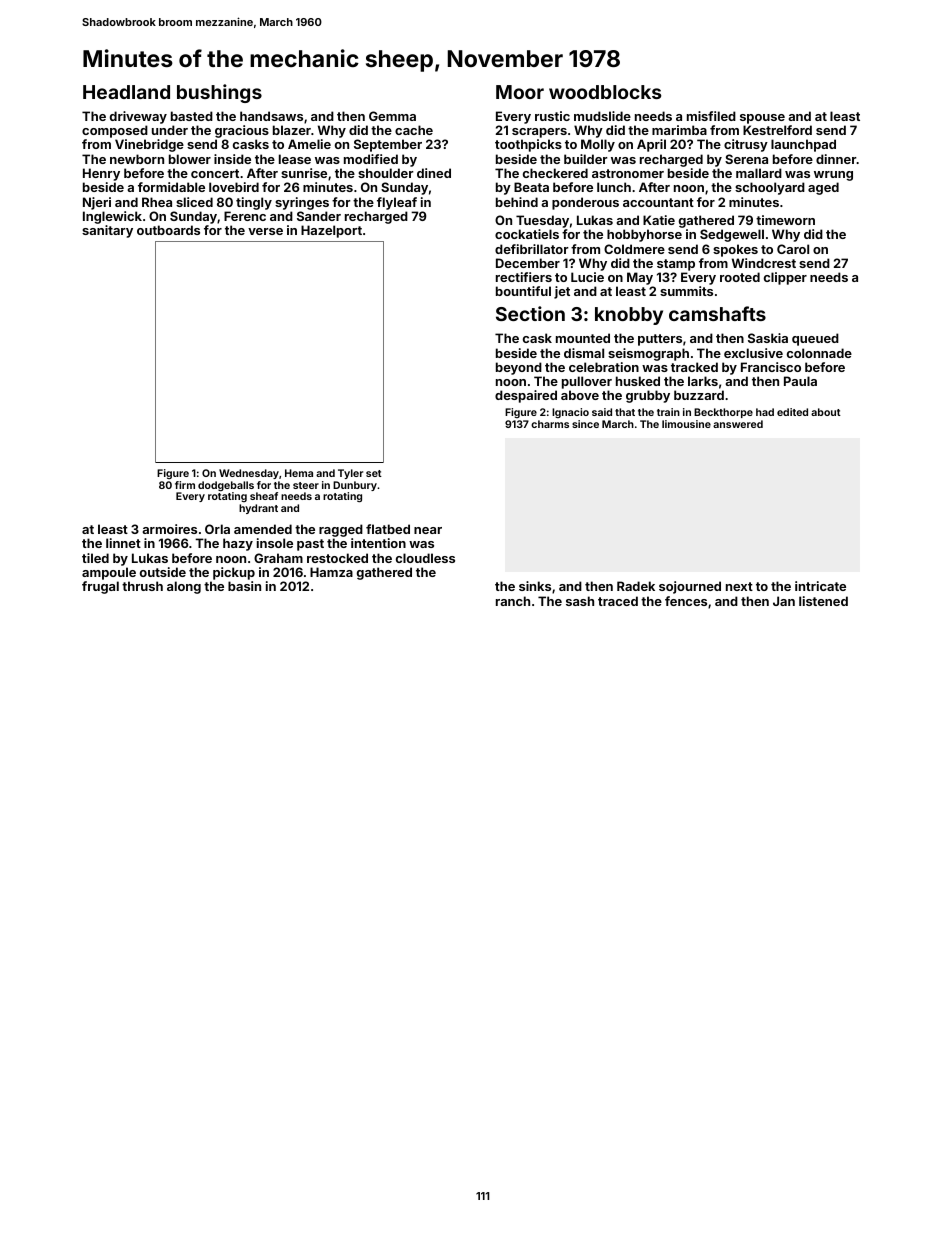 This screenshot has width=952, height=1233. Describe the element at coordinates (331, 572) in the screenshot. I see `Hamza` at that location.
